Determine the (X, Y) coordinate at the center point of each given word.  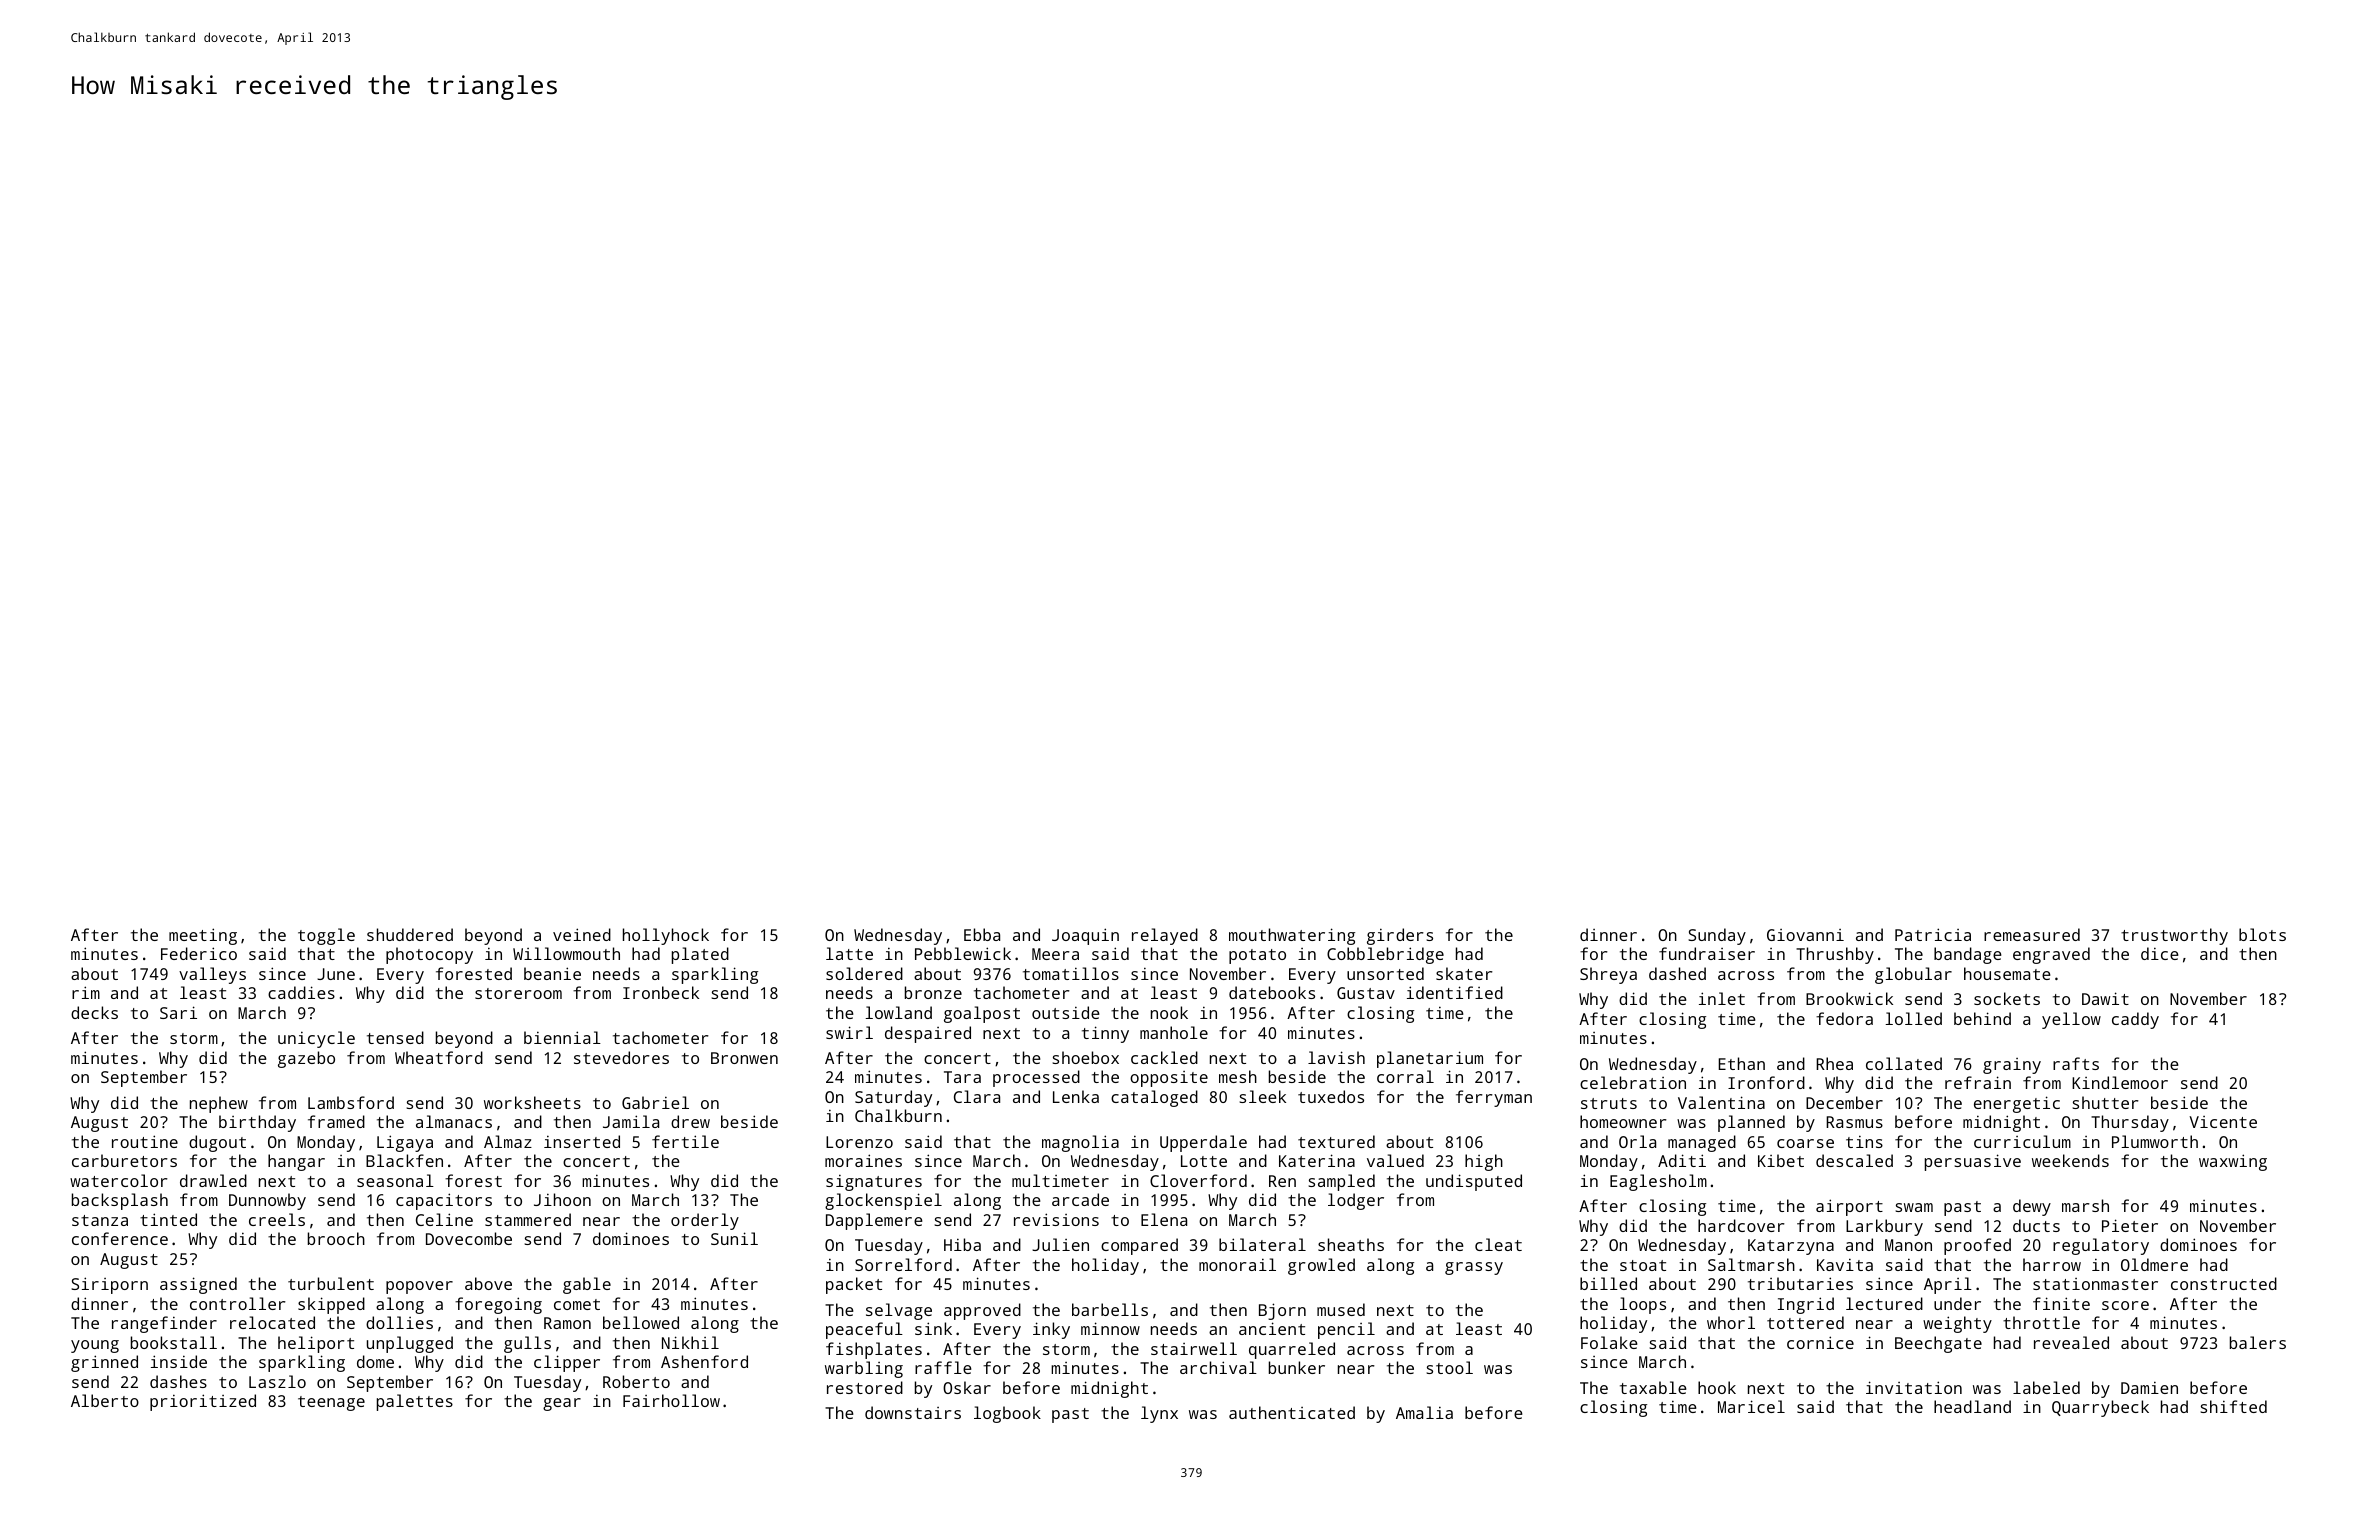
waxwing (2233, 1162)
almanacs (454, 1121)
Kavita (1845, 1264)
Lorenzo (859, 1142)
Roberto (636, 1381)
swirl (849, 1032)
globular (1913, 975)
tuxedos (1331, 1096)
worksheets (532, 1102)
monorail (1237, 1264)
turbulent (331, 1283)
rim (86, 992)
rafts (2076, 1063)
